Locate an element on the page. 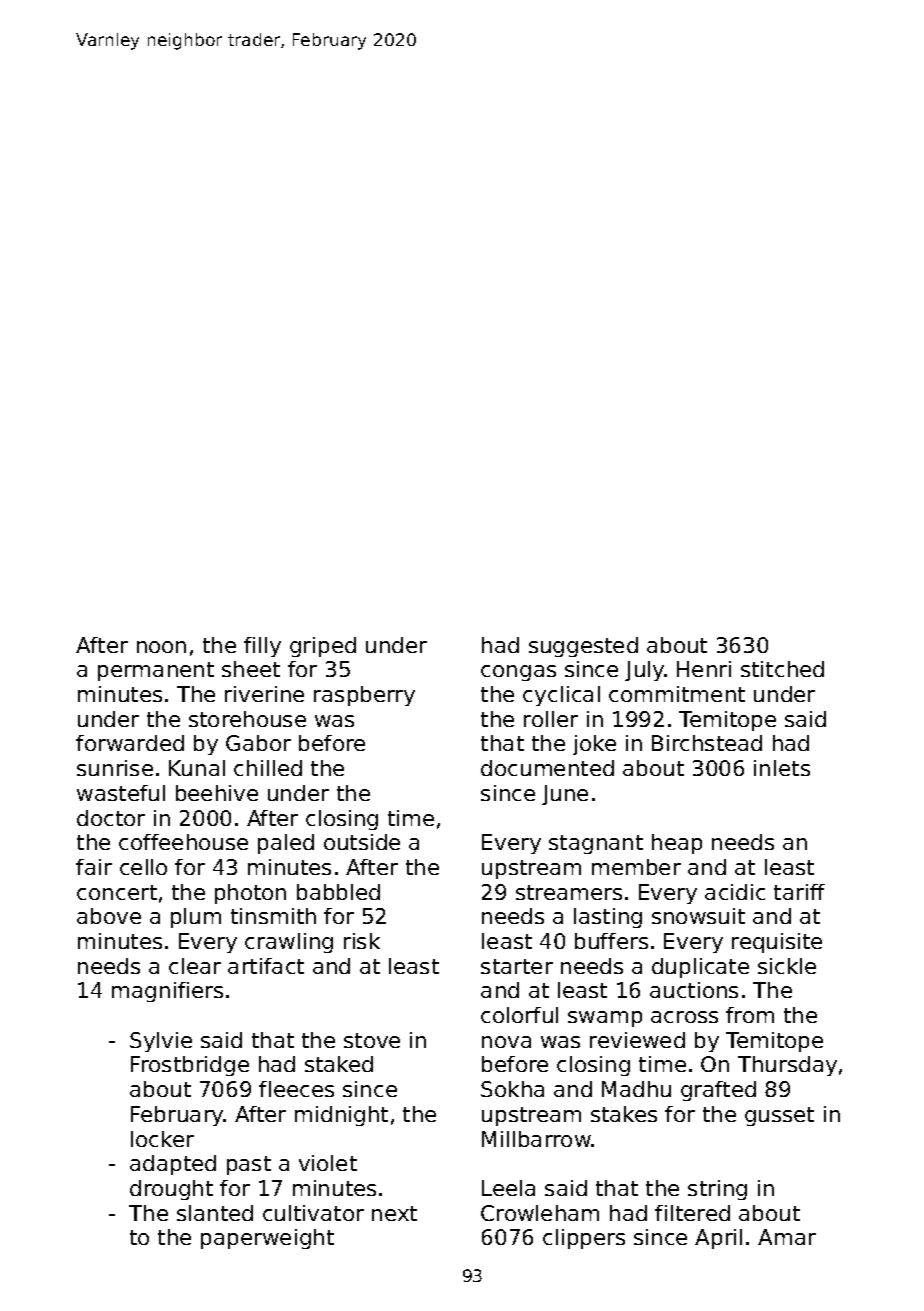 The height and width of the page is (1311, 924). magnifiers is located at coordinates (167, 992).
